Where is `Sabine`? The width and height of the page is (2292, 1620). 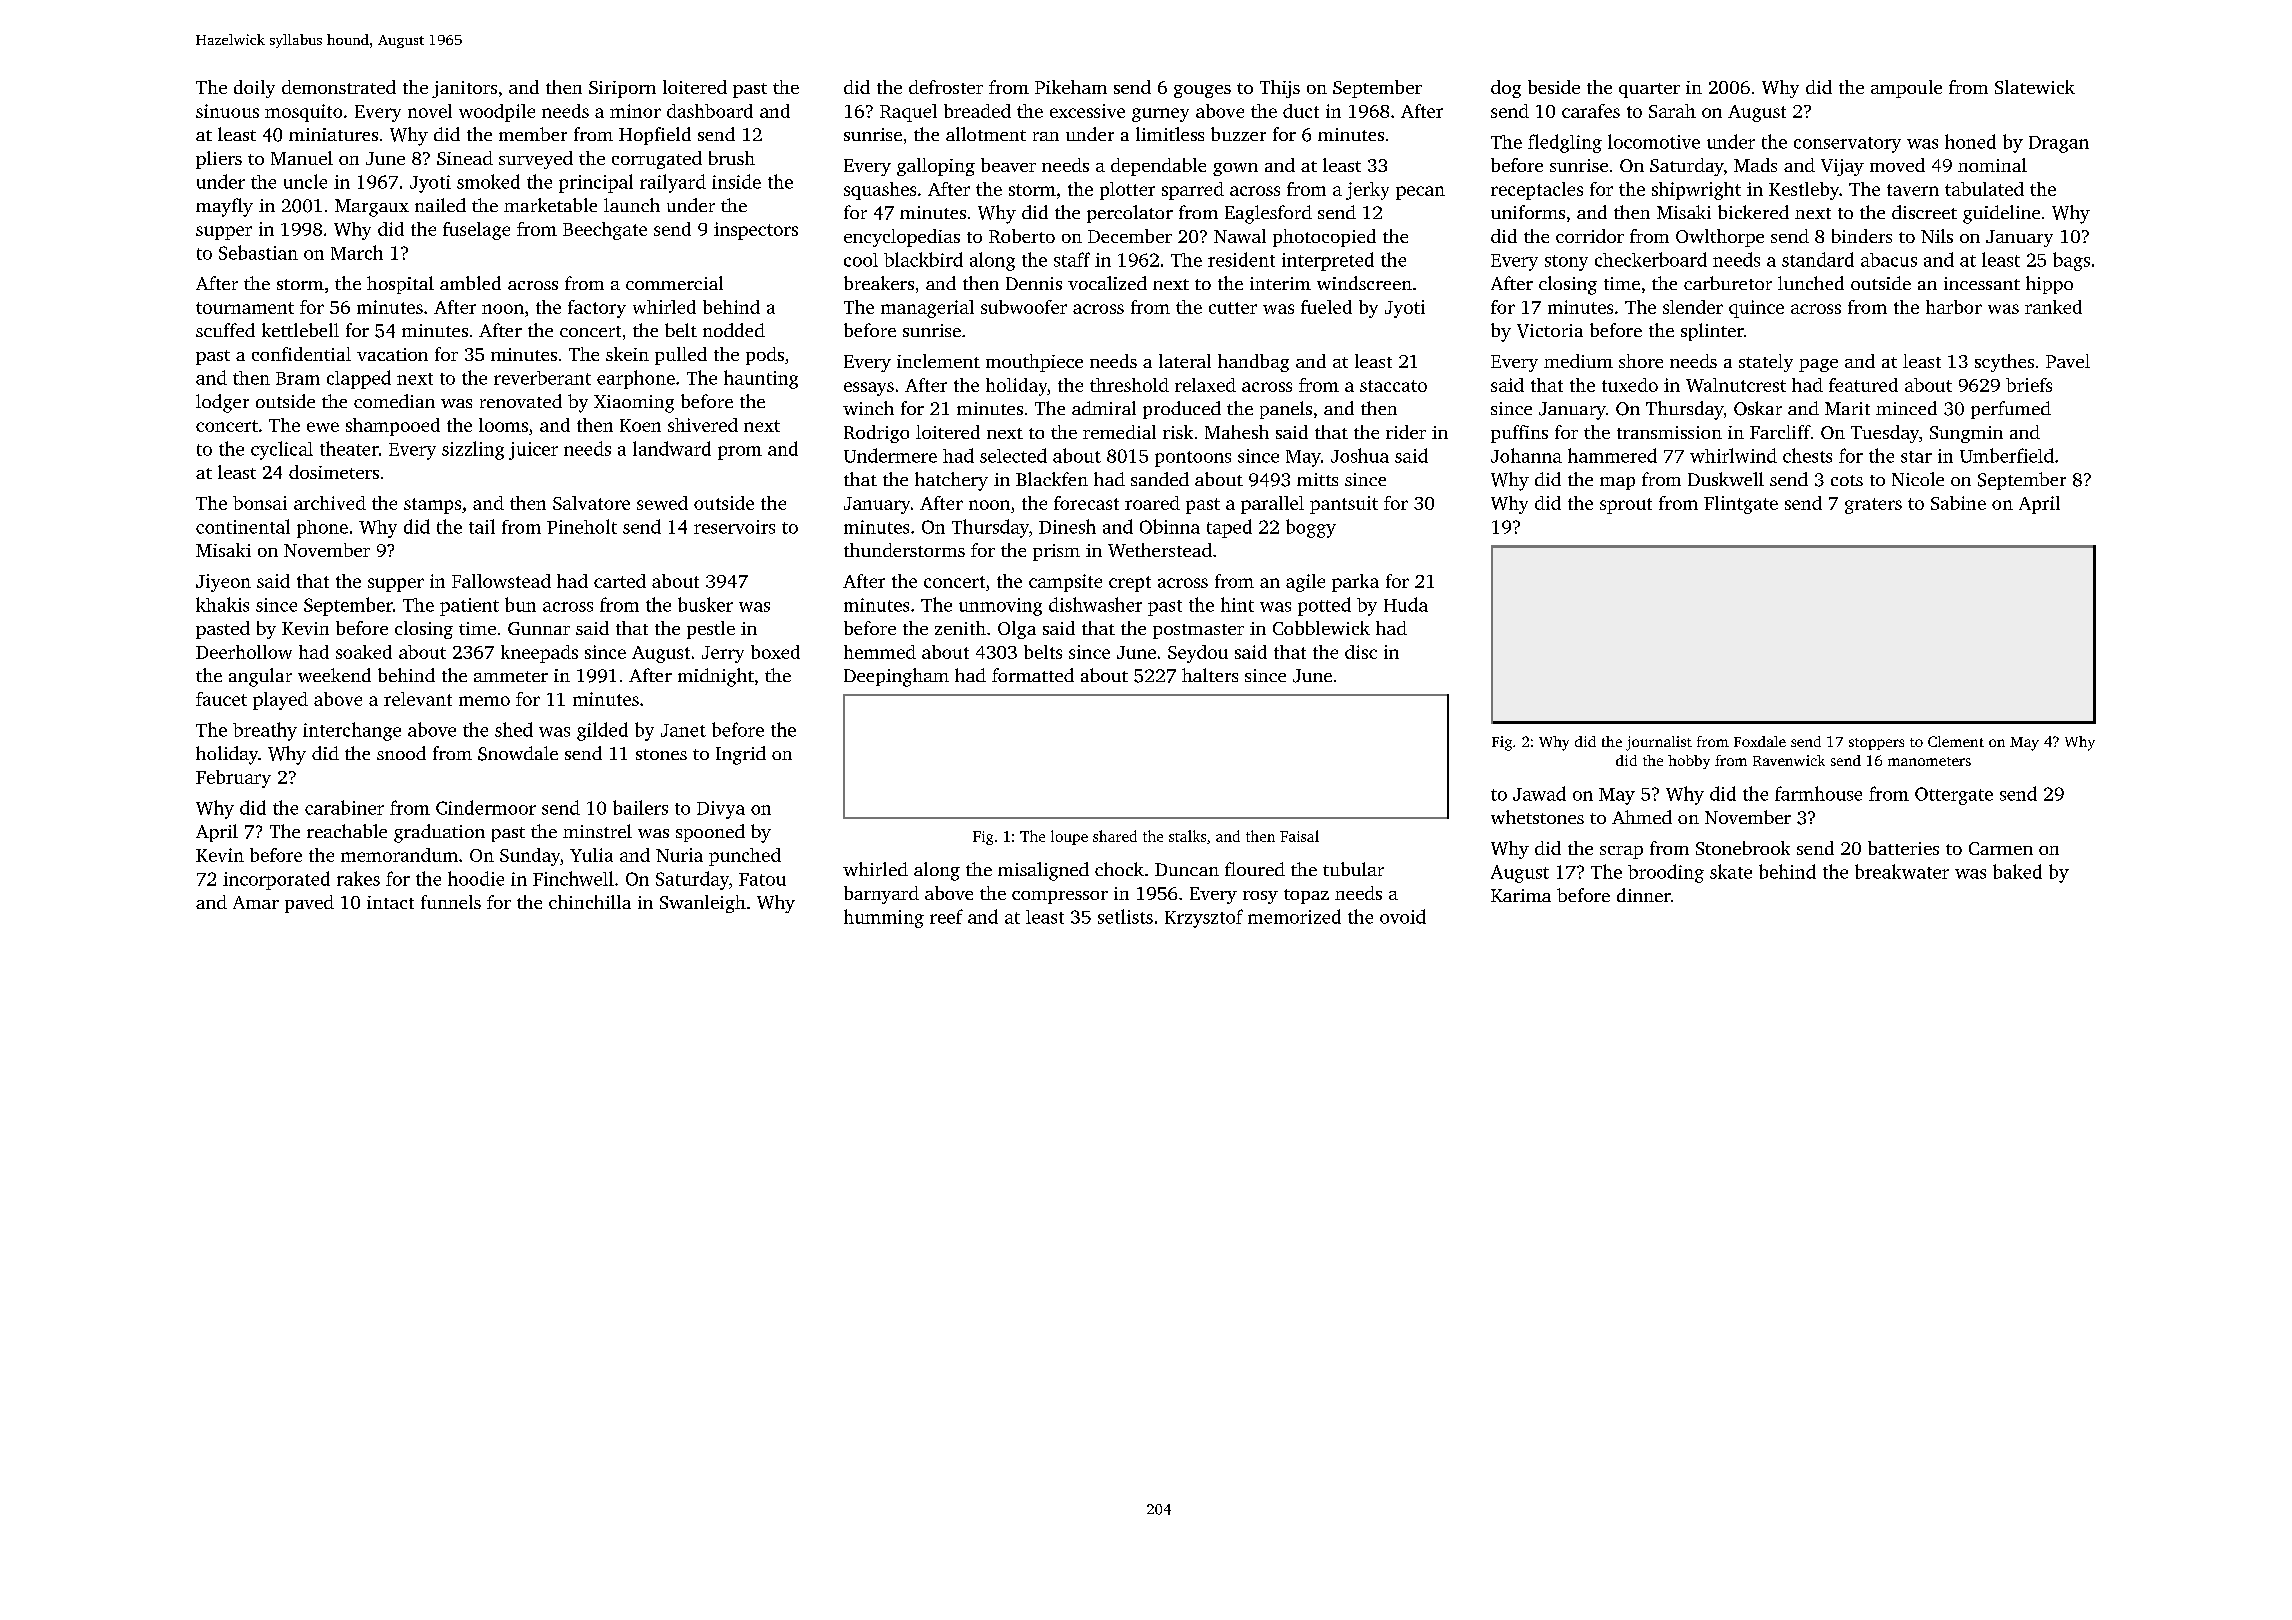 Sabine is located at coordinates (1958, 503).
